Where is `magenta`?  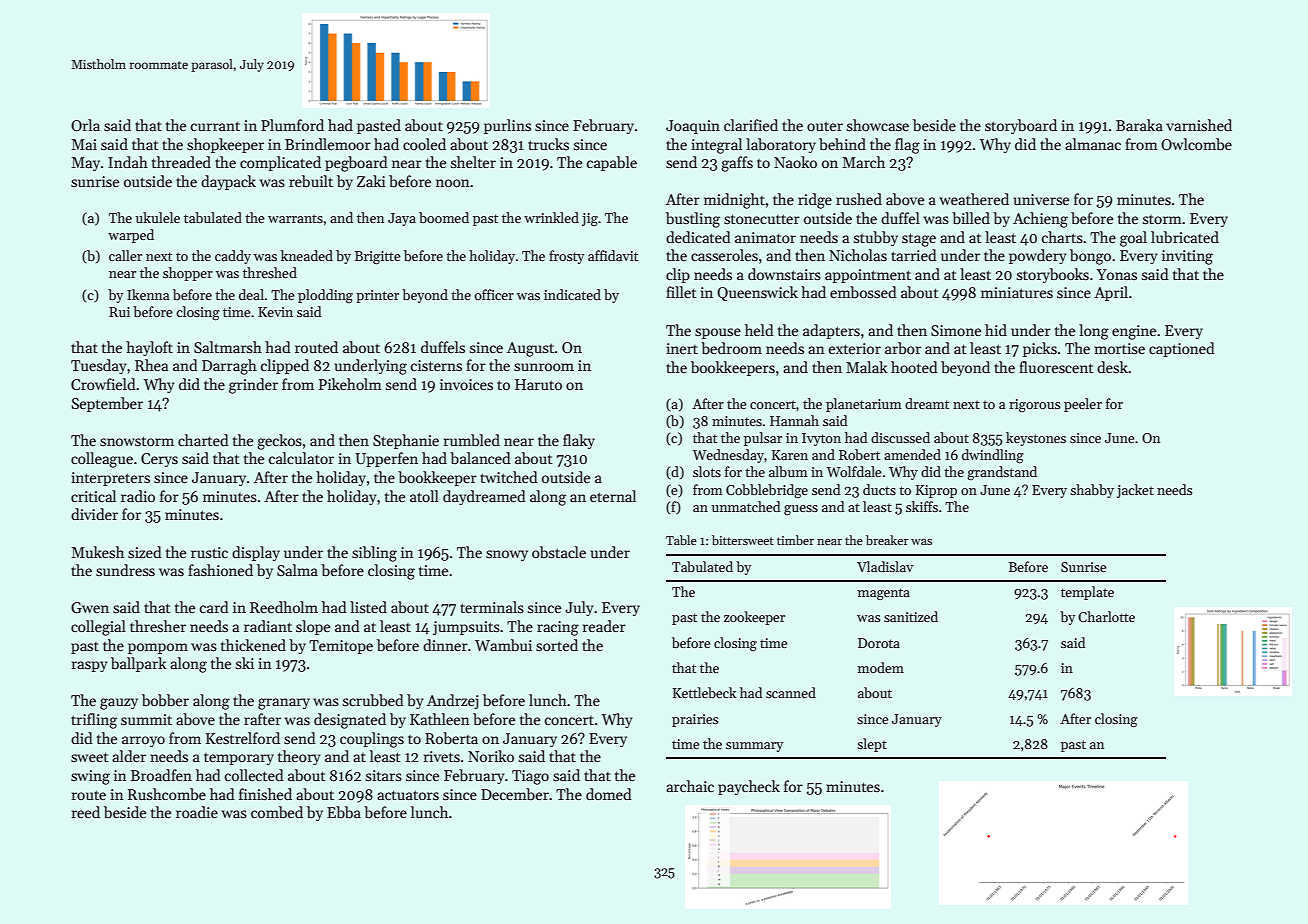 magenta is located at coordinates (884, 594).
